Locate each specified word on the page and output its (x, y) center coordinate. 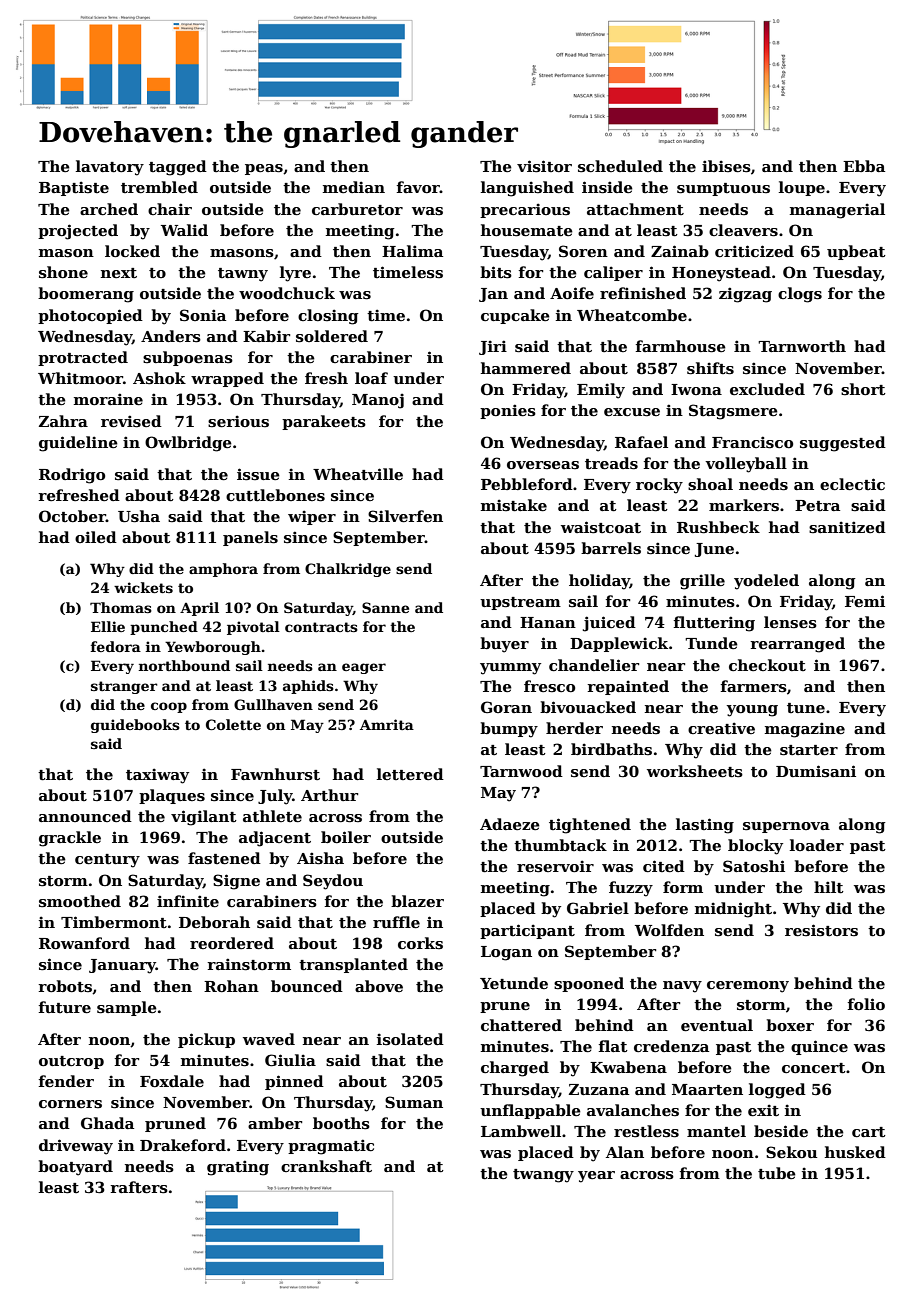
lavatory (110, 168)
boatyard (75, 1168)
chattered (521, 1025)
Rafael (641, 442)
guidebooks (135, 726)
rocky (659, 486)
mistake (514, 505)
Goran (506, 707)
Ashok (159, 378)
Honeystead (721, 274)
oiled (96, 537)
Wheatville (358, 474)
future (65, 1007)
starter (809, 750)
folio (866, 1004)
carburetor (357, 209)
